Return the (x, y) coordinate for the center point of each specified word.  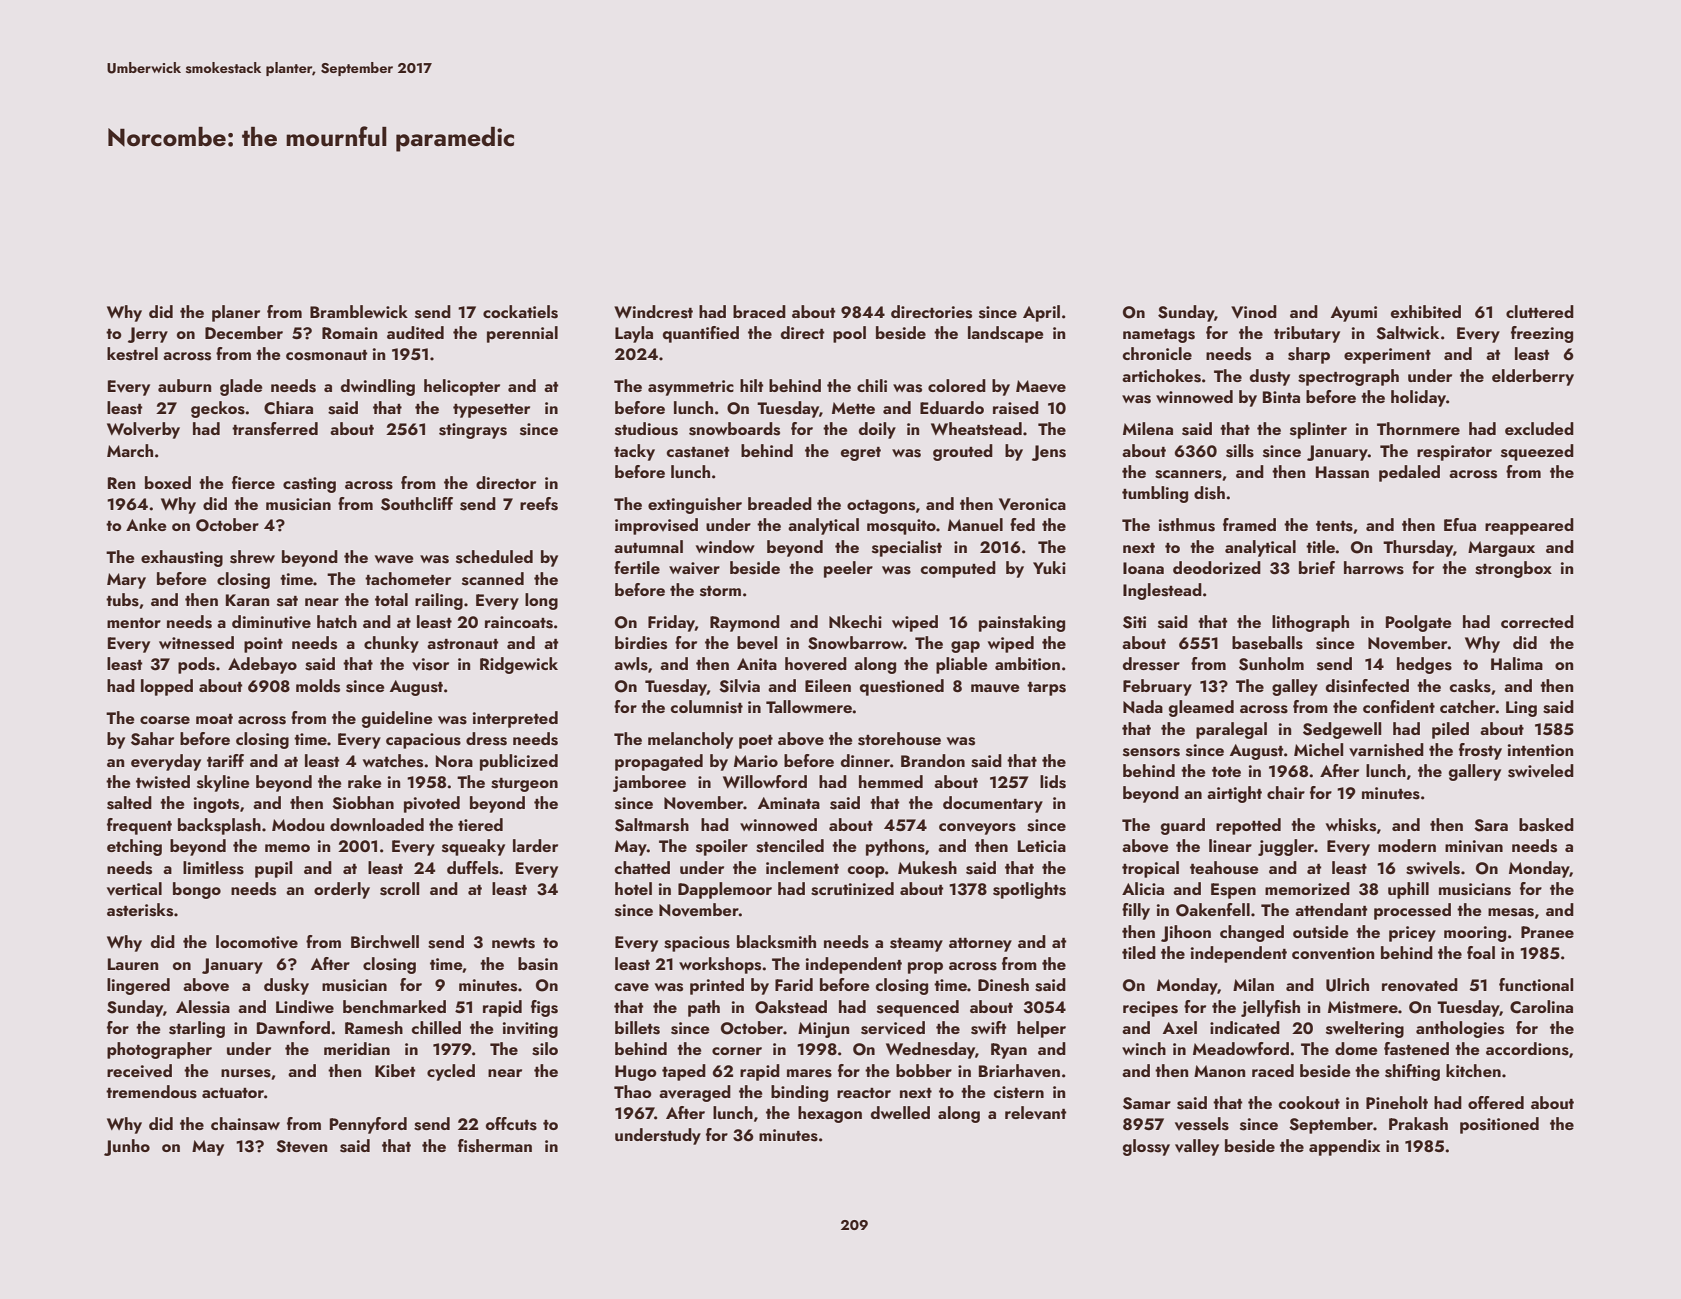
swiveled (1541, 771)
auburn (184, 385)
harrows (1374, 568)
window (725, 546)
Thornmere (1418, 428)
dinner (865, 760)
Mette (853, 408)
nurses (246, 1073)
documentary (993, 804)
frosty (1480, 751)
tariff (225, 760)
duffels (473, 868)
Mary (126, 581)
